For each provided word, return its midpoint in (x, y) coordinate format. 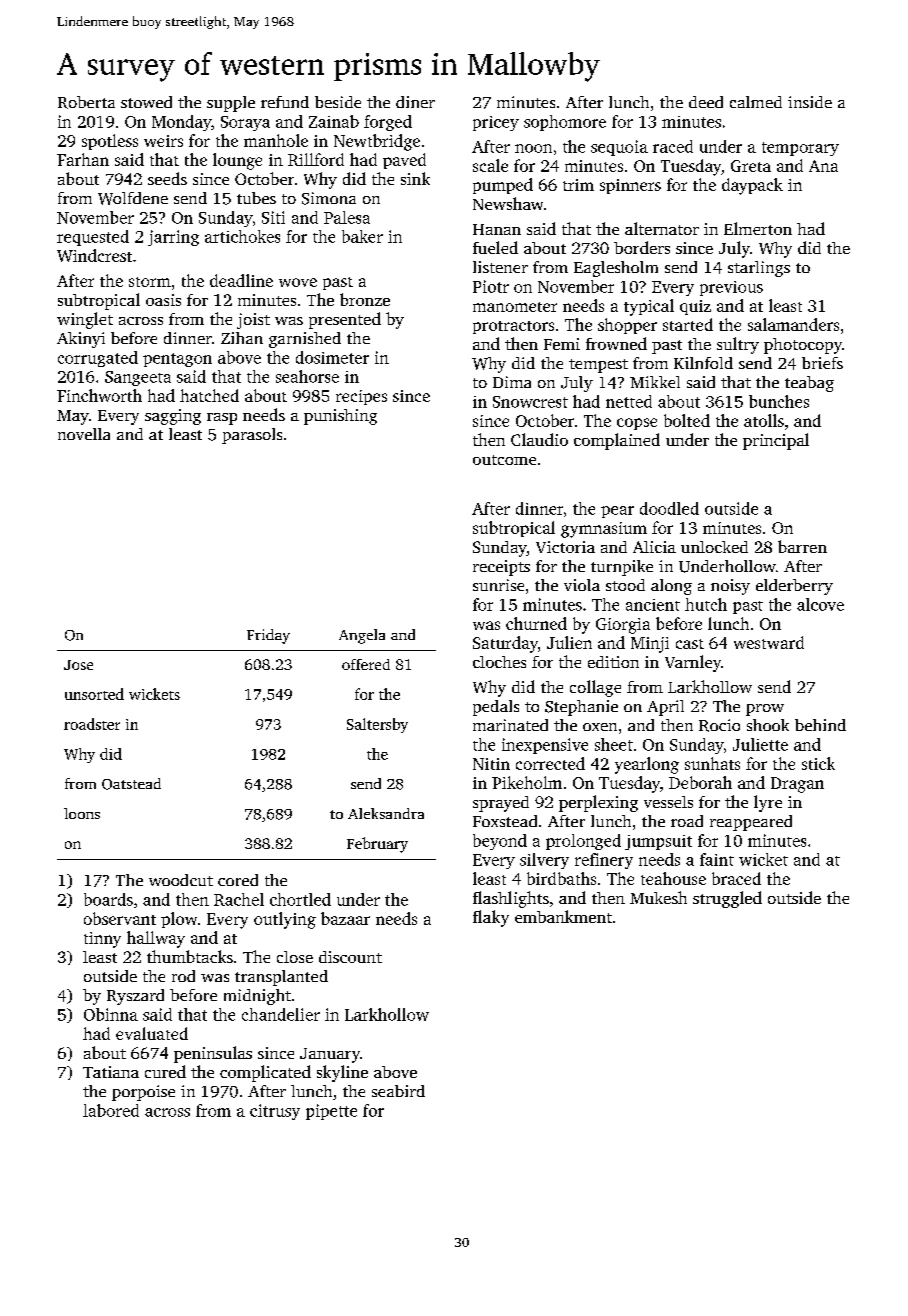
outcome (504, 460)
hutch (706, 604)
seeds (167, 178)
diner (415, 102)
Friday (268, 636)
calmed (756, 102)
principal (776, 441)
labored (111, 1110)
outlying (285, 920)
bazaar (345, 918)
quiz (695, 307)
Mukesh (658, 897)
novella (84, 434)
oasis (163, 300)
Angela (362, 636)
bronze (365, 299)
